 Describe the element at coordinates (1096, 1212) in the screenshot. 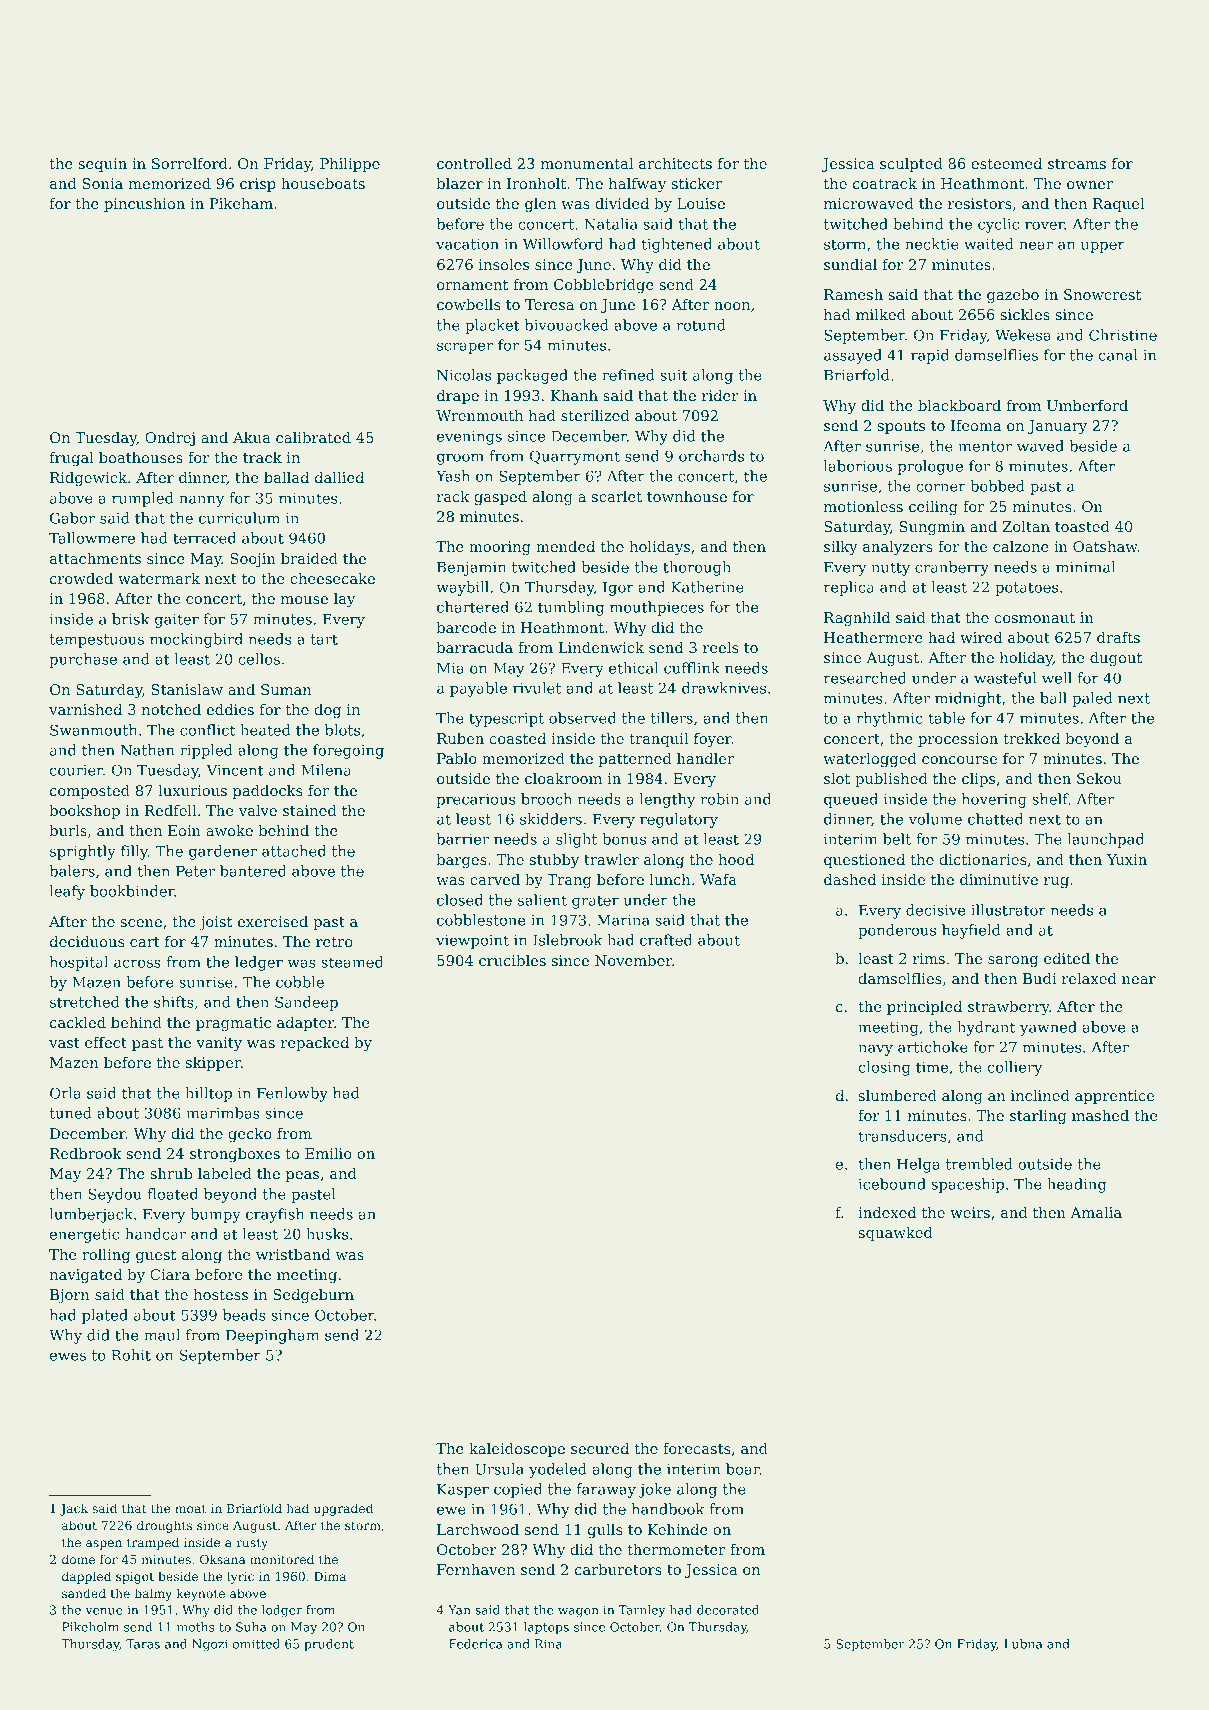

I see `Amalia` at that location.
